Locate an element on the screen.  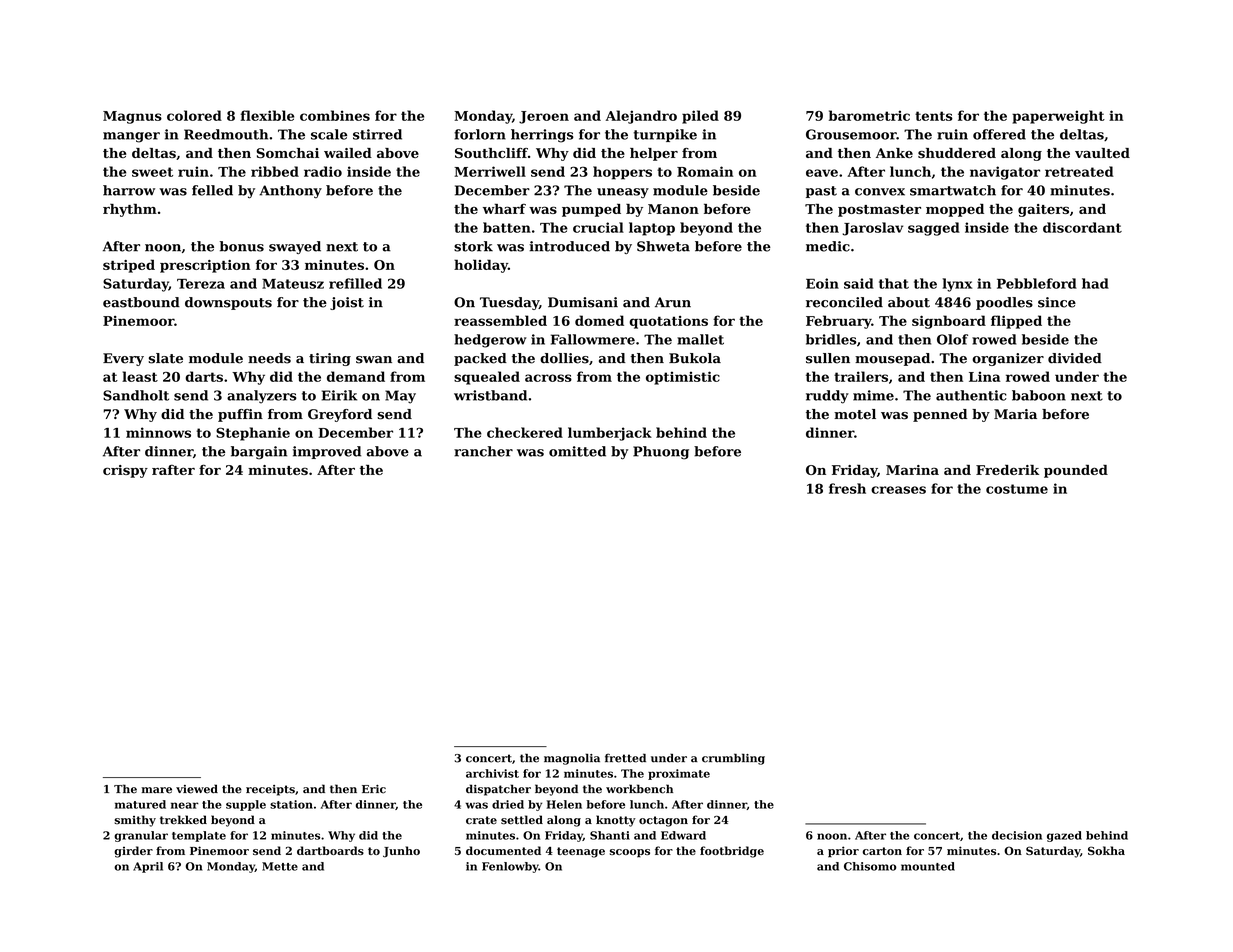
dispatcher is located at coordinates (498, 790).
